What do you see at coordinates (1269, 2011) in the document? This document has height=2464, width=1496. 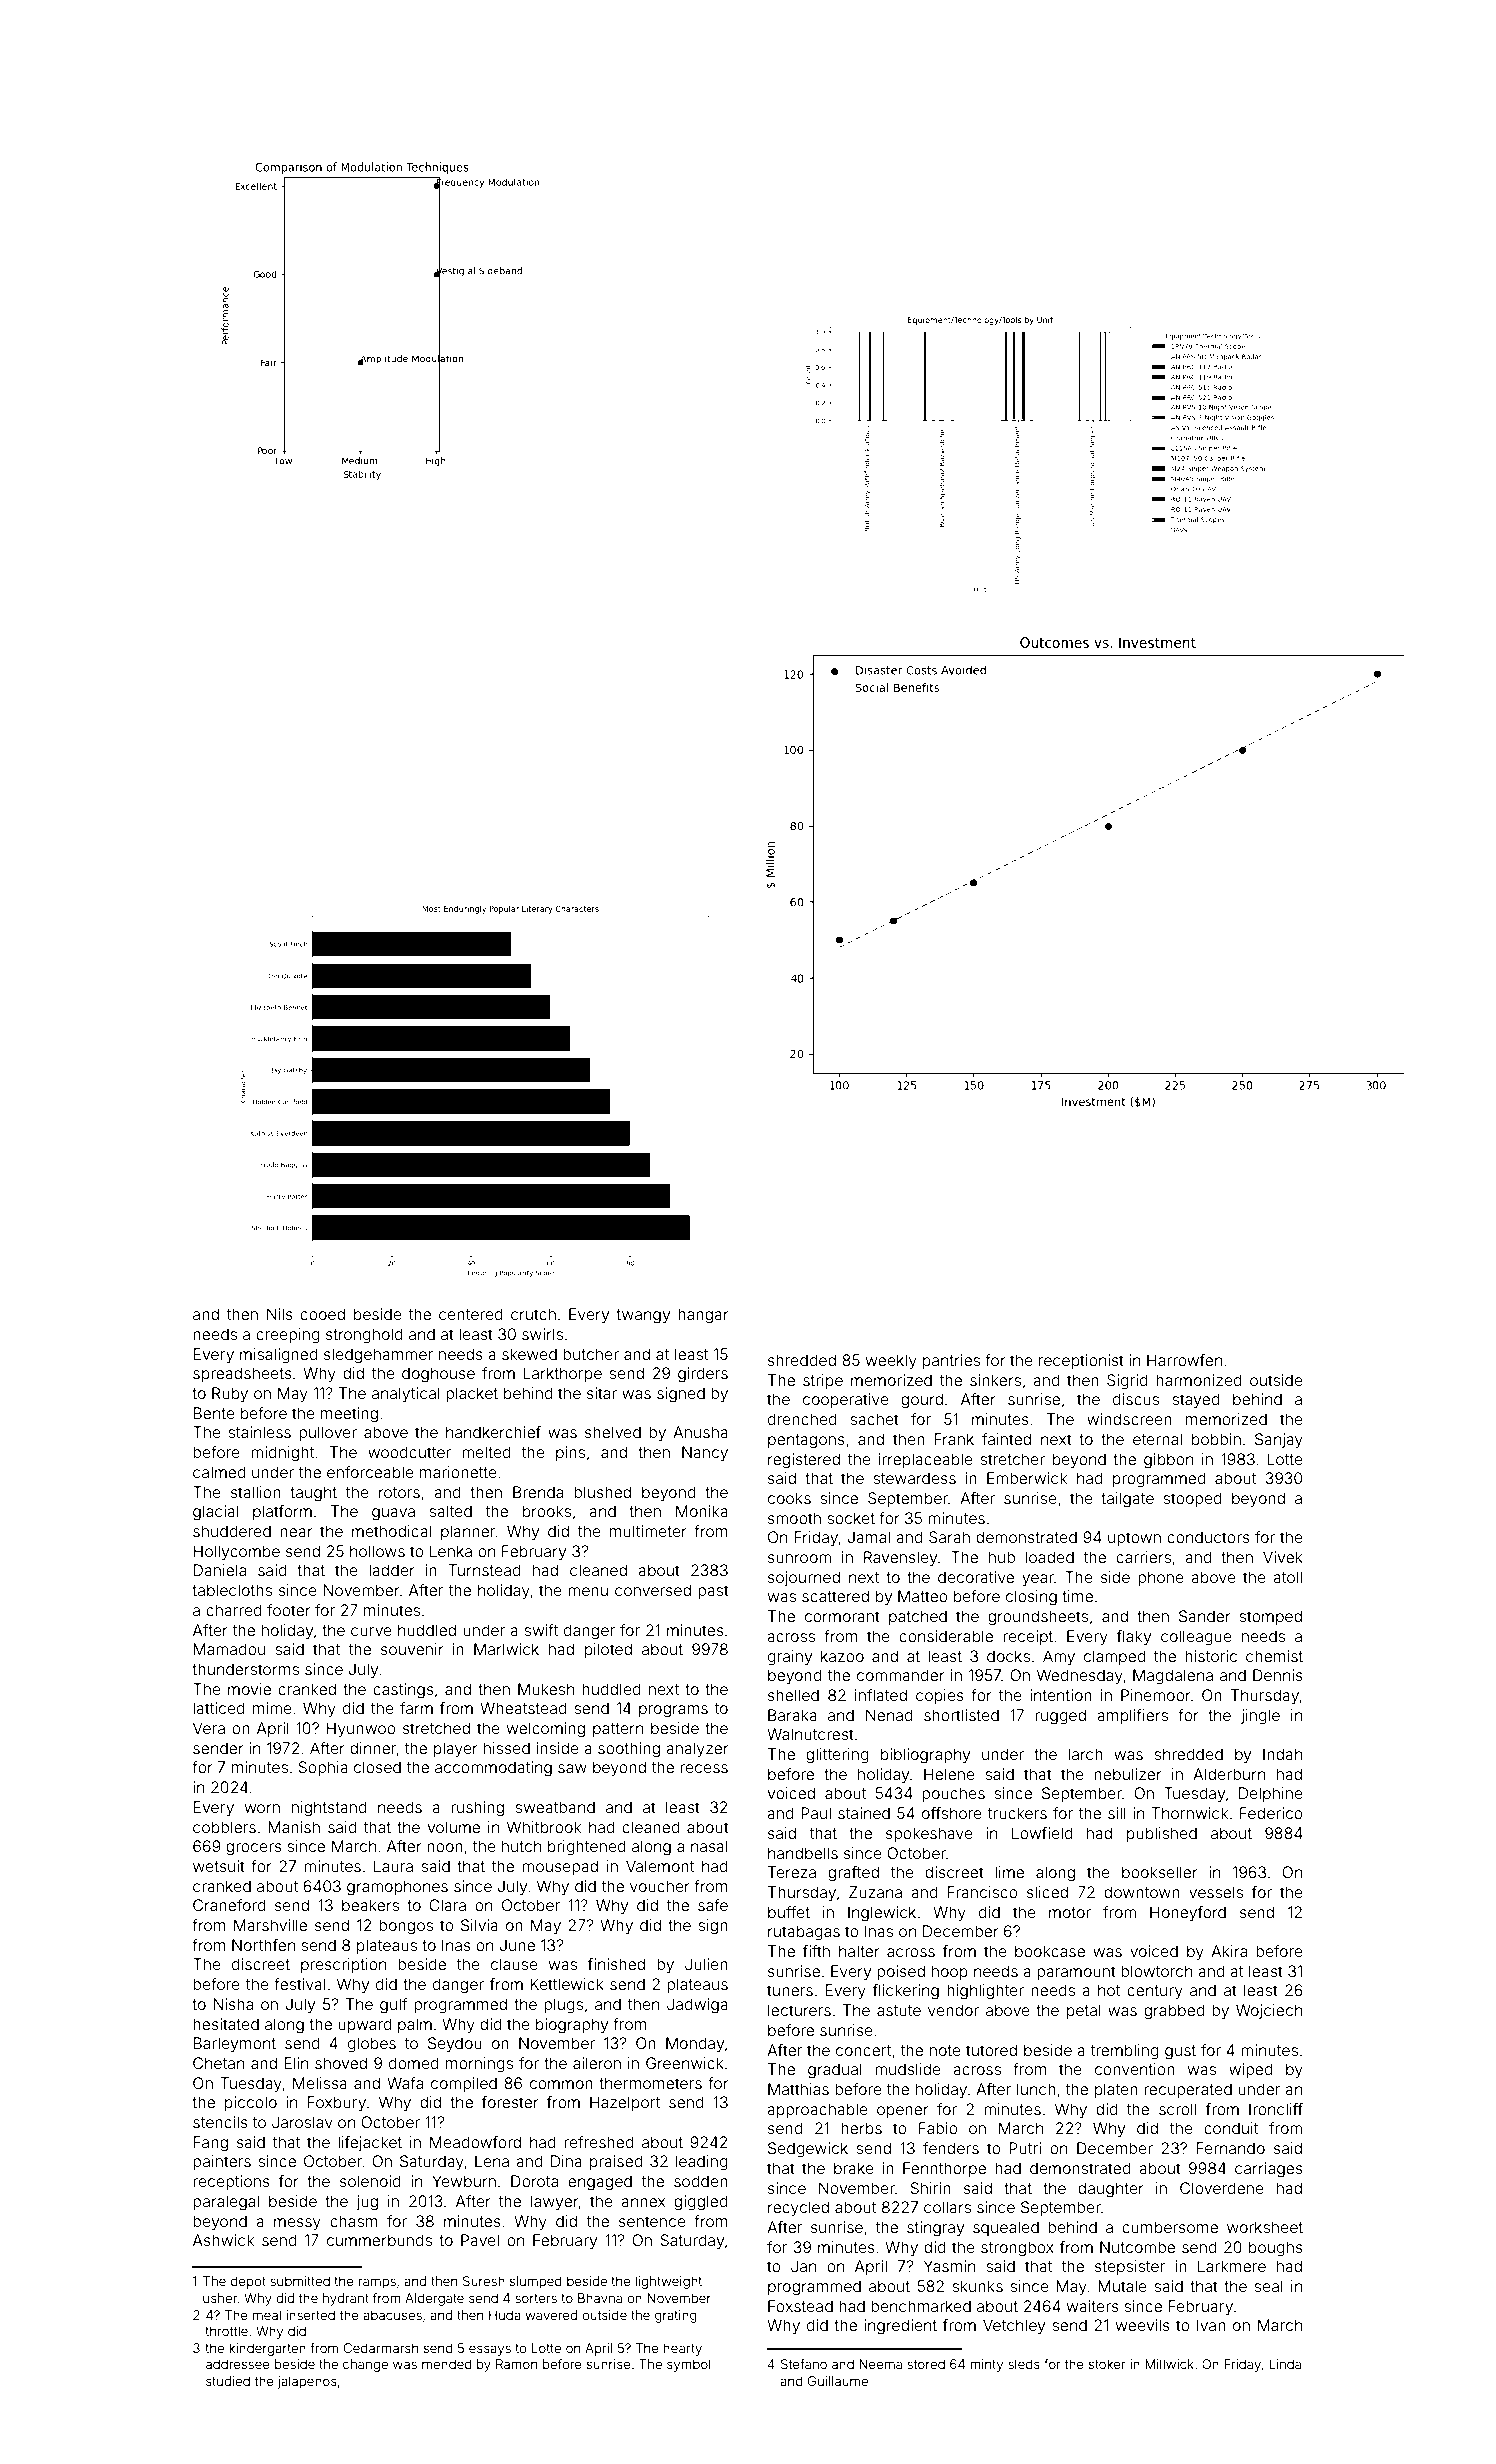 I see `Wojciech` at bounding box center [1269, 2011].
